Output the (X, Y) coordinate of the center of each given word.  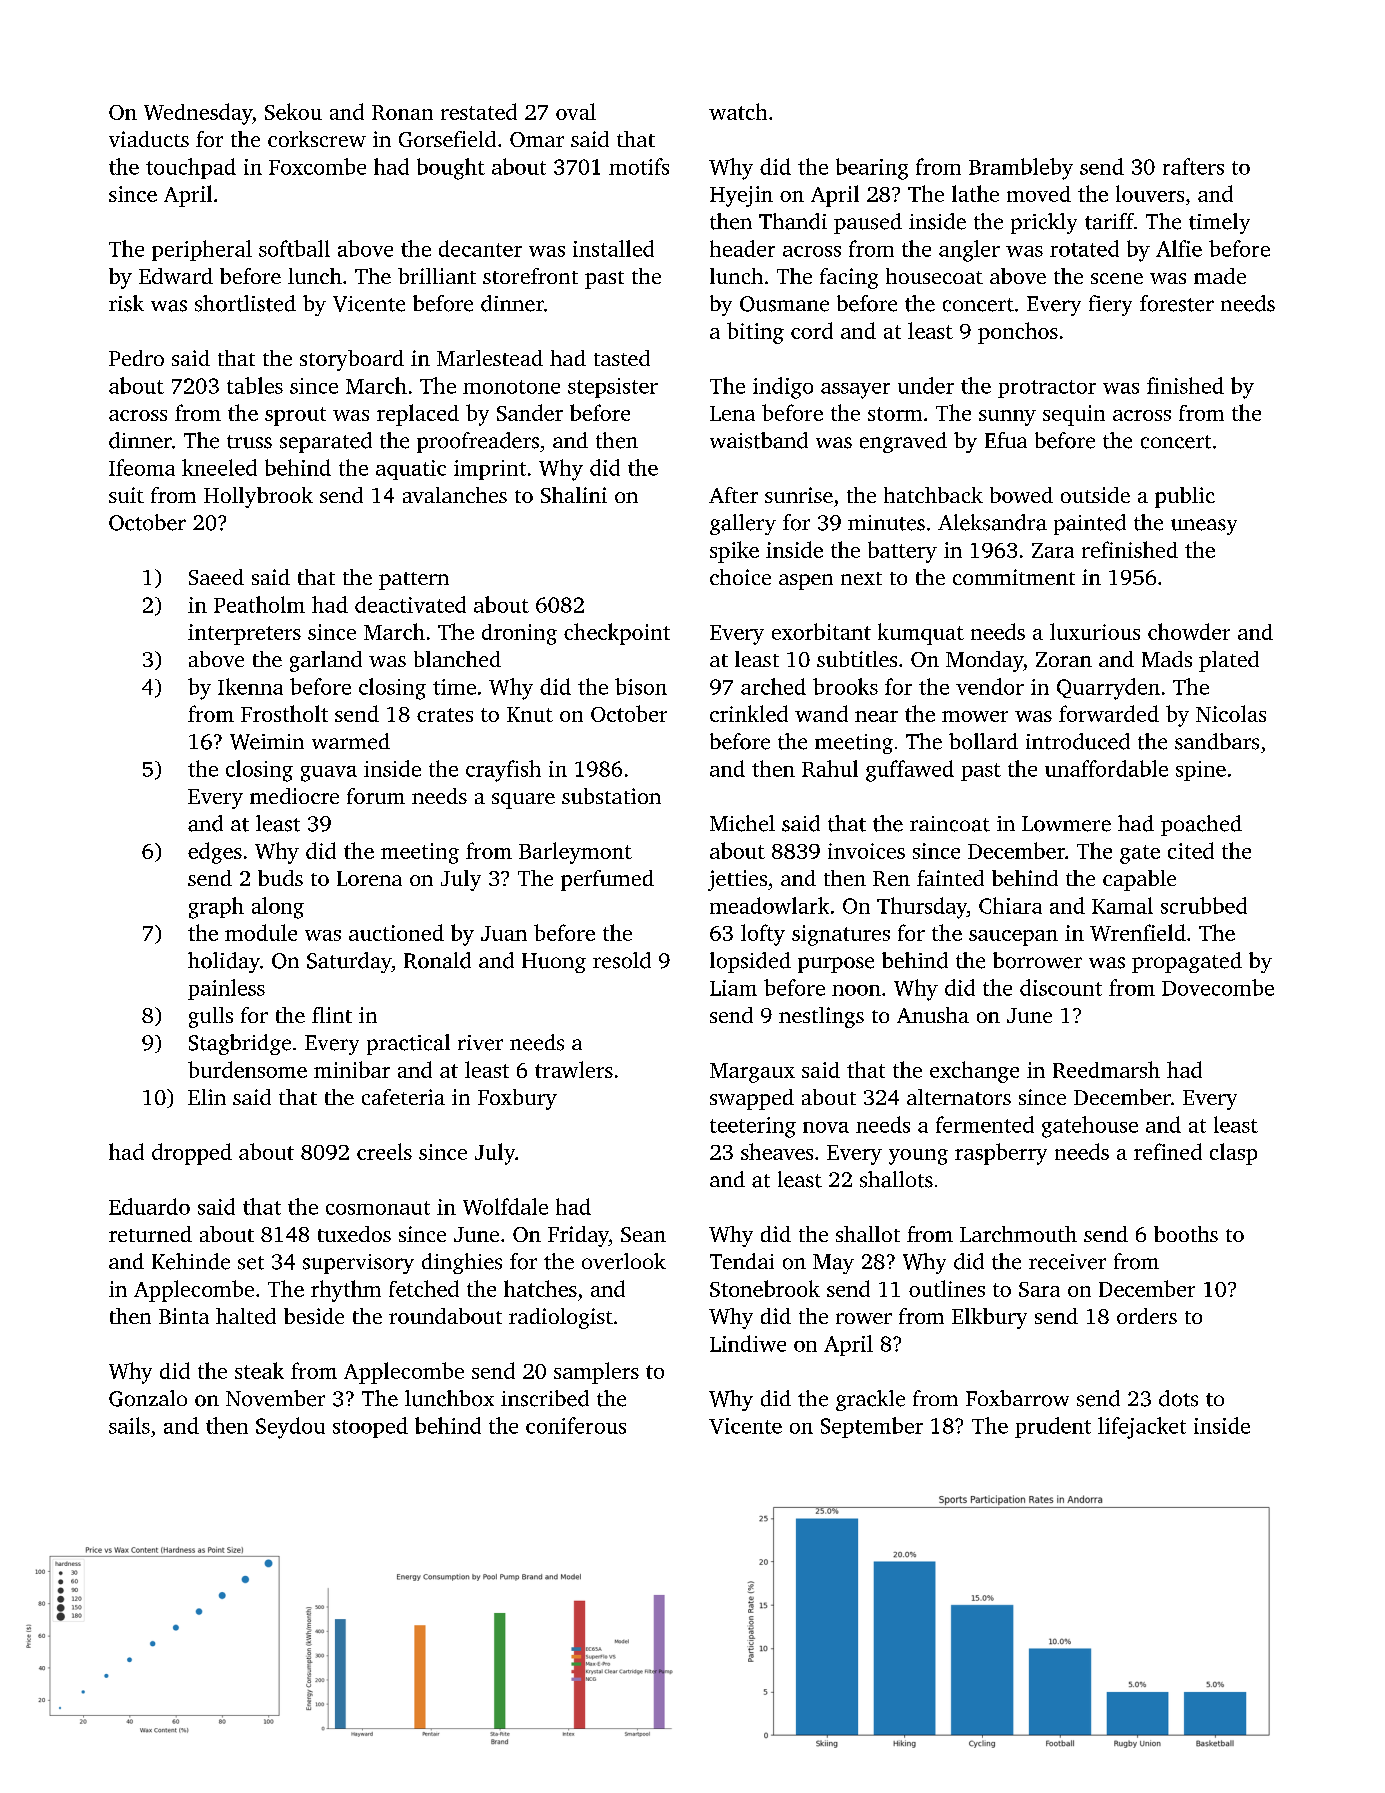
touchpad (191, 168)
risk (126, 303)
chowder (1189, 631)
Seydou (290, 1428)
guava (329, 774)
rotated (1084, 248)
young (918, 1157)
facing (849, 278)
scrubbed (1204, 905)
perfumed (607, 880)
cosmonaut (378, 1208)
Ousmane (784, 304)
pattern (414, 581)
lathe (975, 193)
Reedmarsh (1106, 1069)
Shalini (574, 495)
